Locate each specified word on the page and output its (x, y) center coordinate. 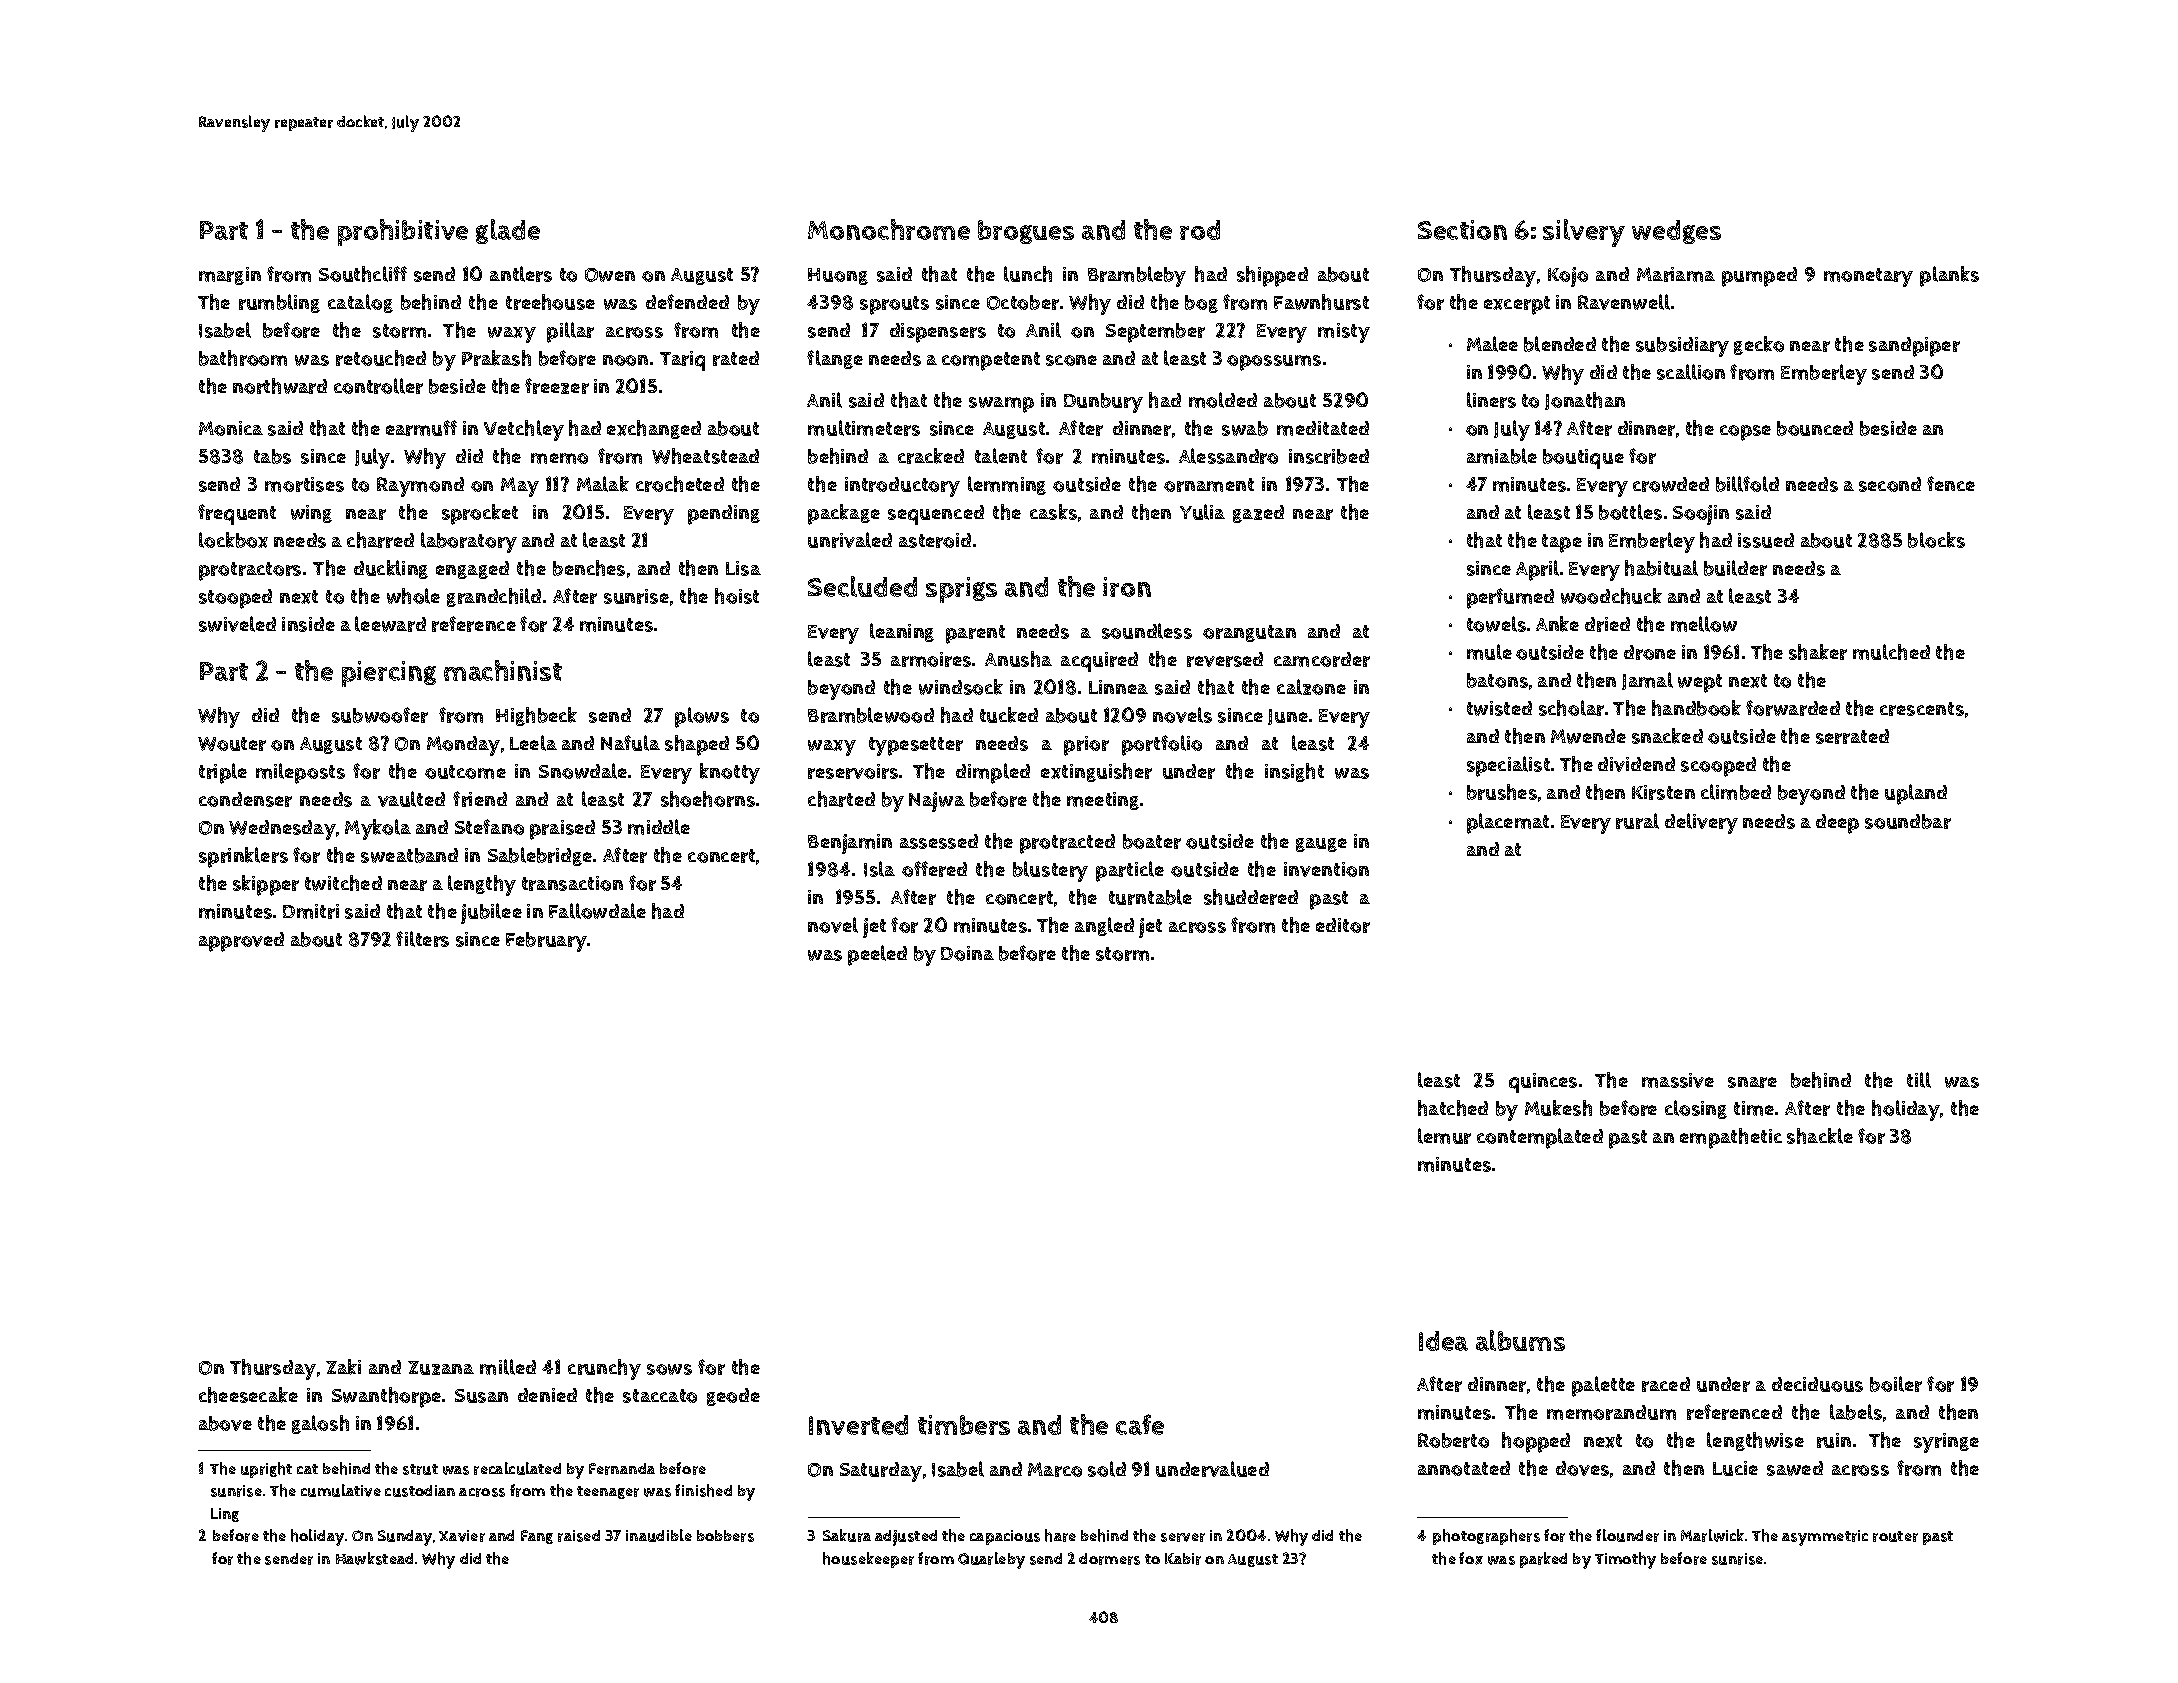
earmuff (421, 428)
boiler (1896, 1384)
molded (1223, 400)
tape (1562, 543)
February (546, 942)
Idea (1443, 1341)
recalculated (517, 1468)
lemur (1444, 1136)
